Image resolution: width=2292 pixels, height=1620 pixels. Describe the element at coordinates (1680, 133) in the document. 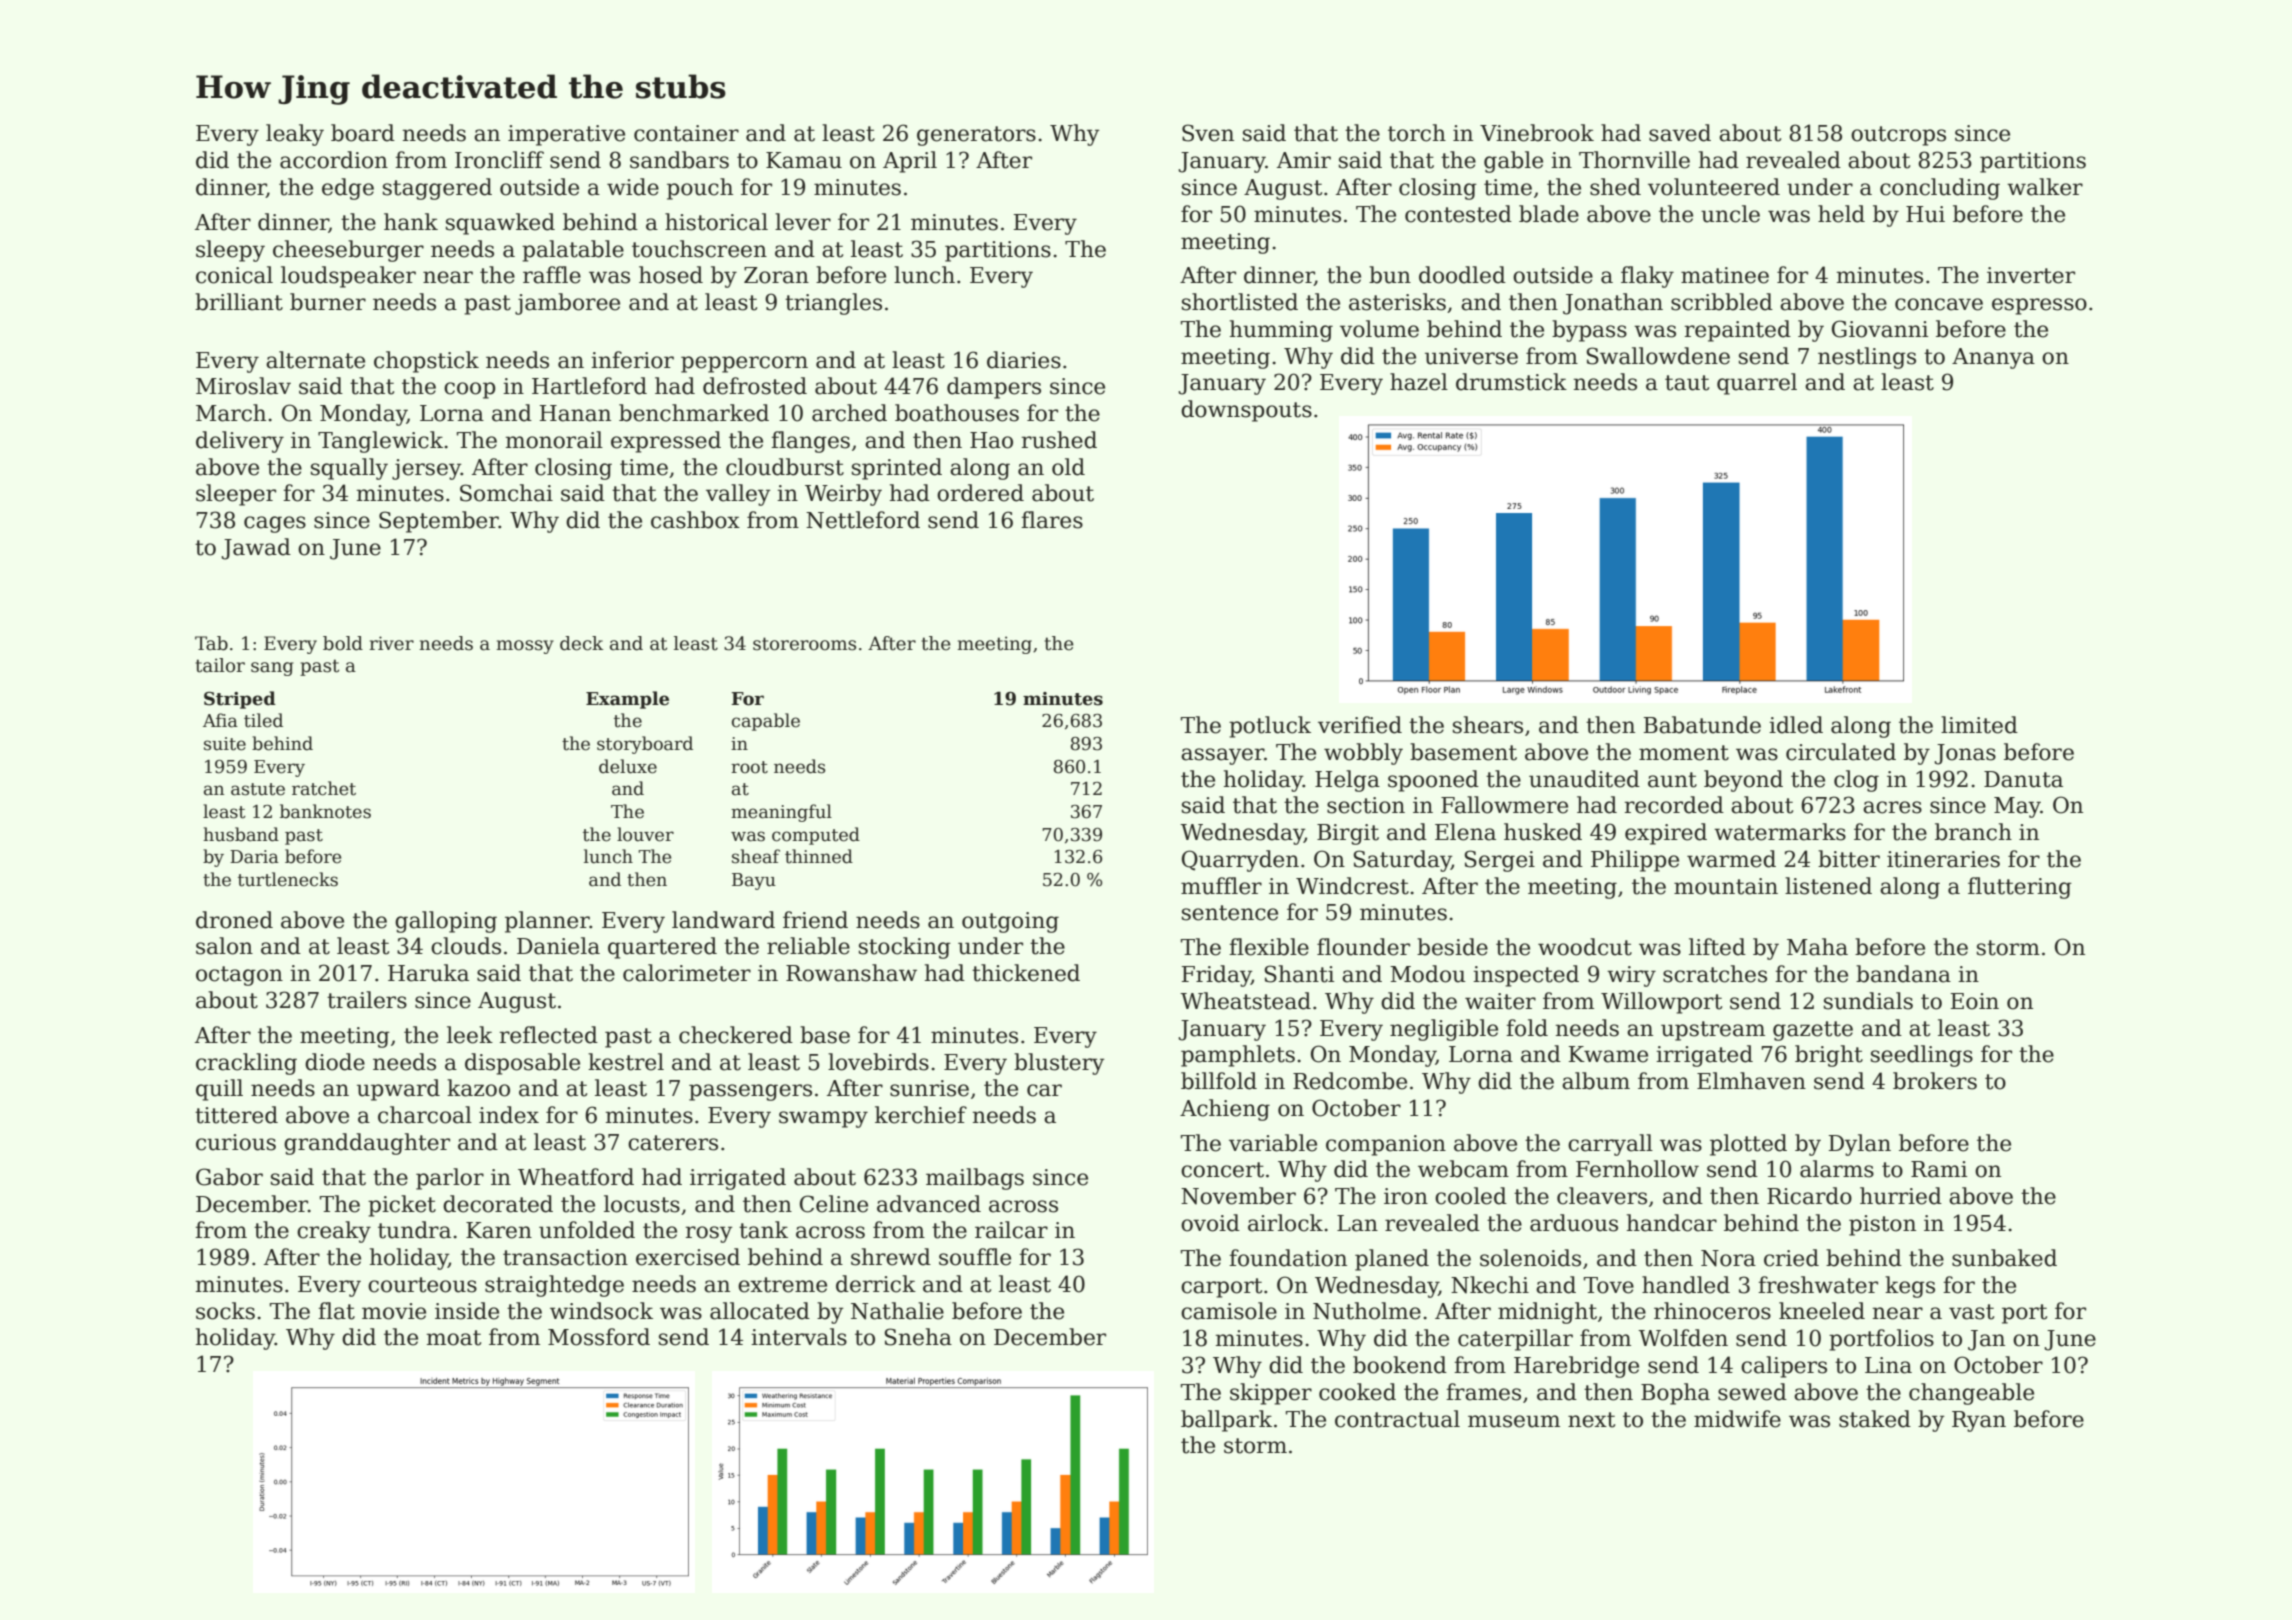

I see `saved` at that location.
